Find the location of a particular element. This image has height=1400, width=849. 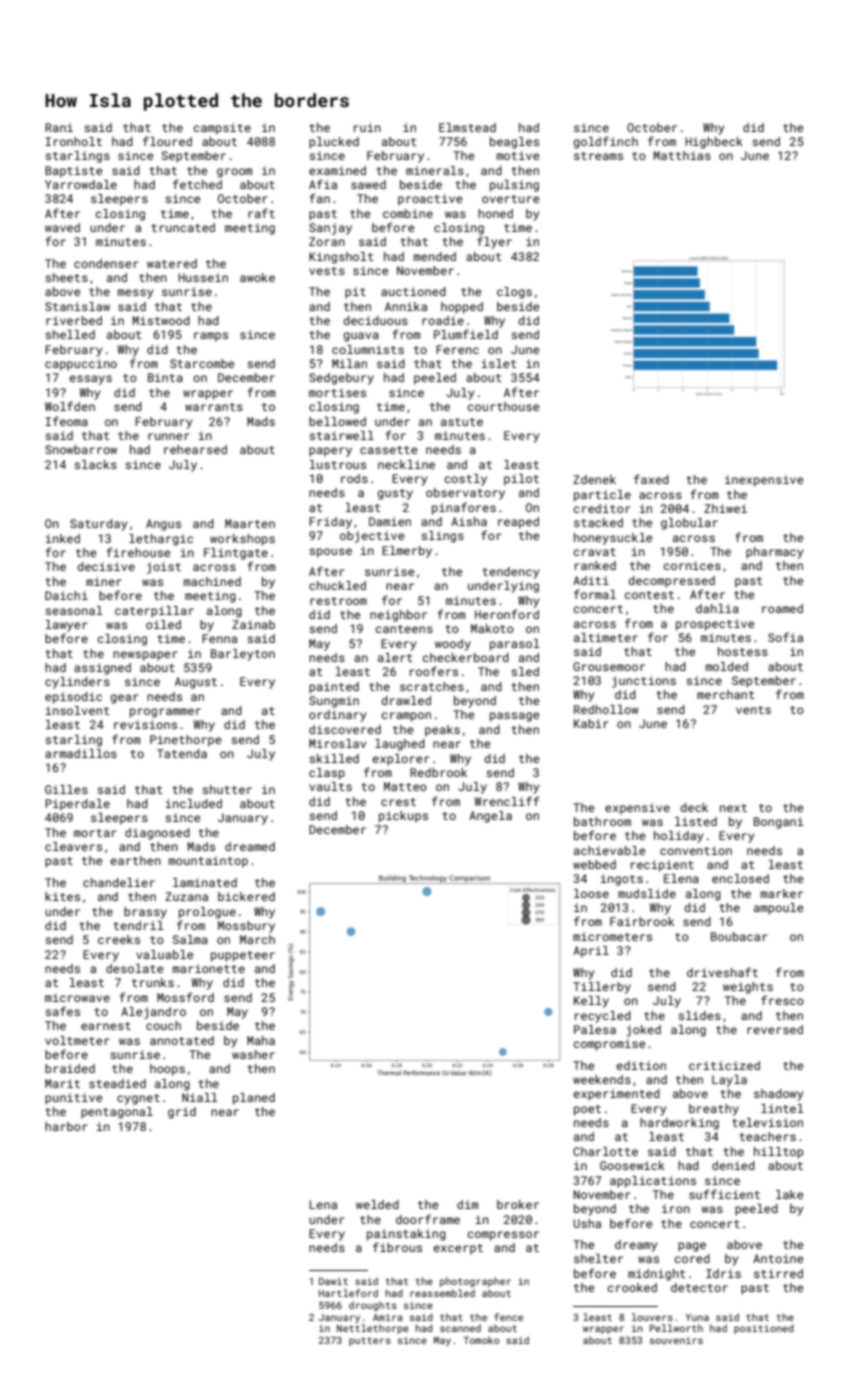

Elmstead is located at coordinates (467, 127).
